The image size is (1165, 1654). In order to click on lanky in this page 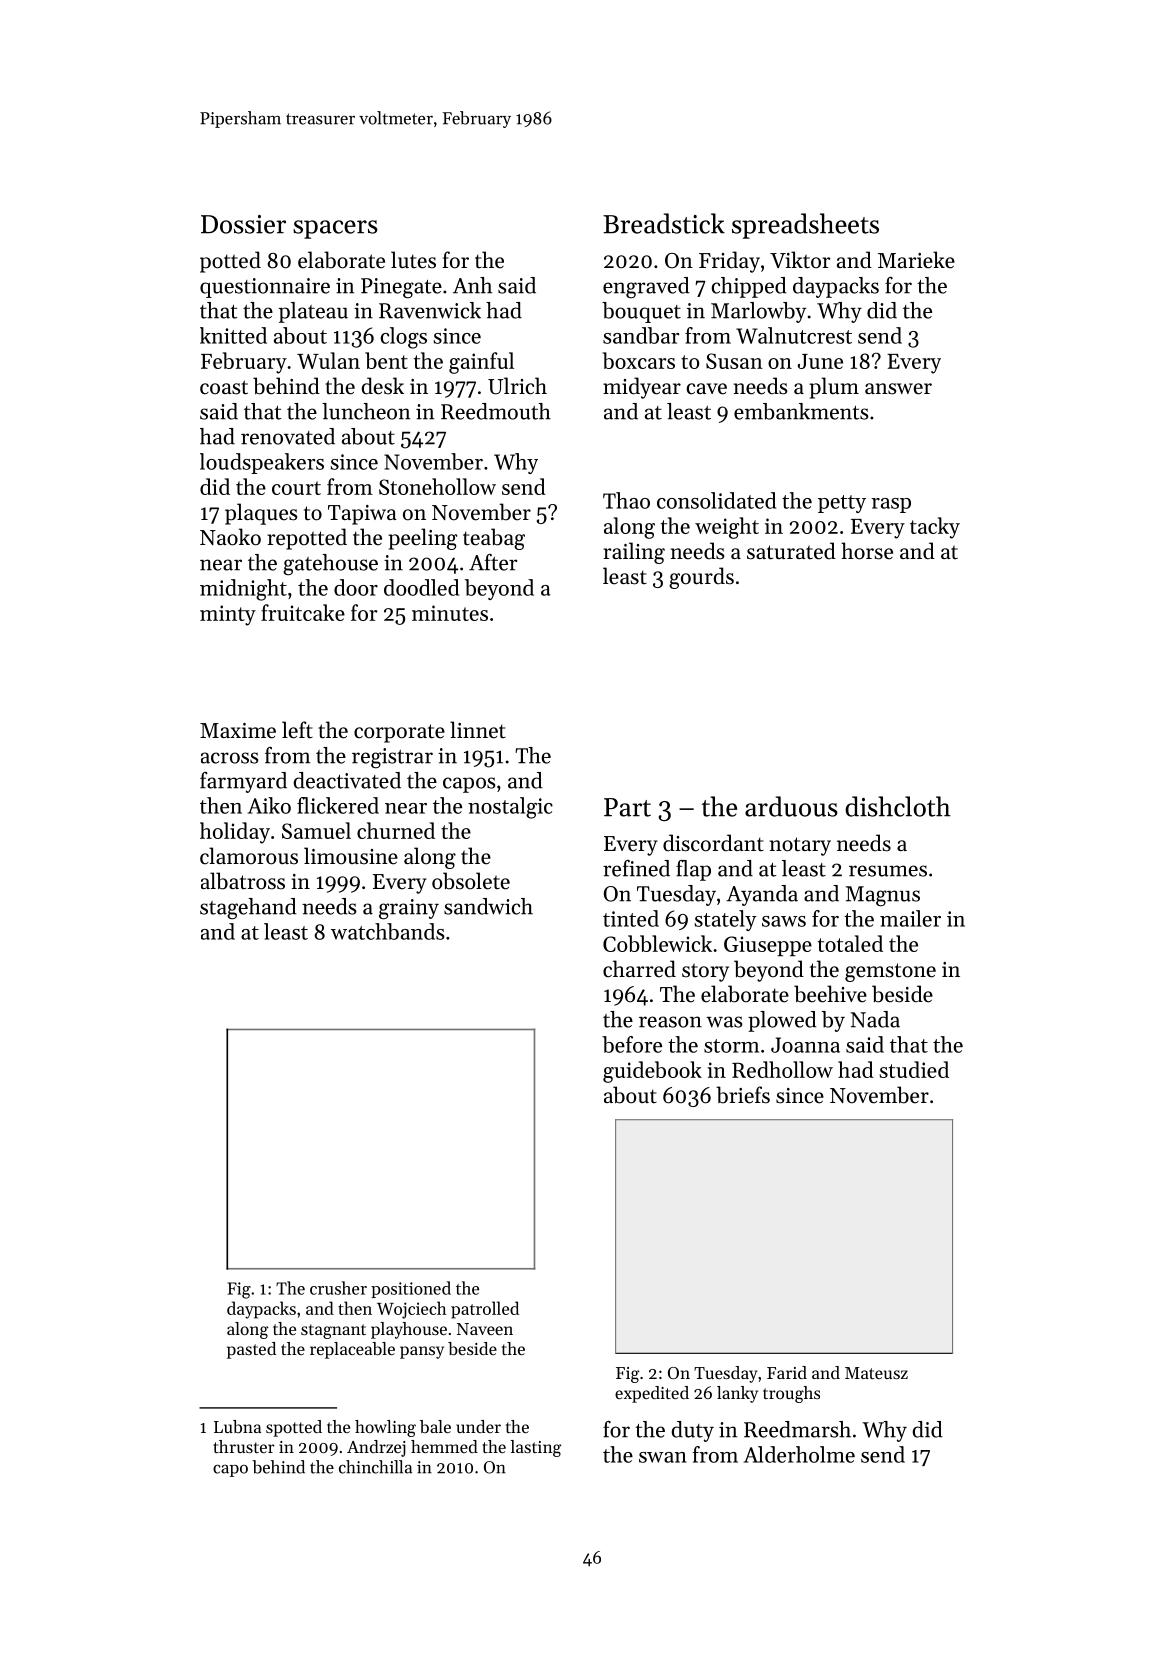, I will do `click(737, 1394)`.
